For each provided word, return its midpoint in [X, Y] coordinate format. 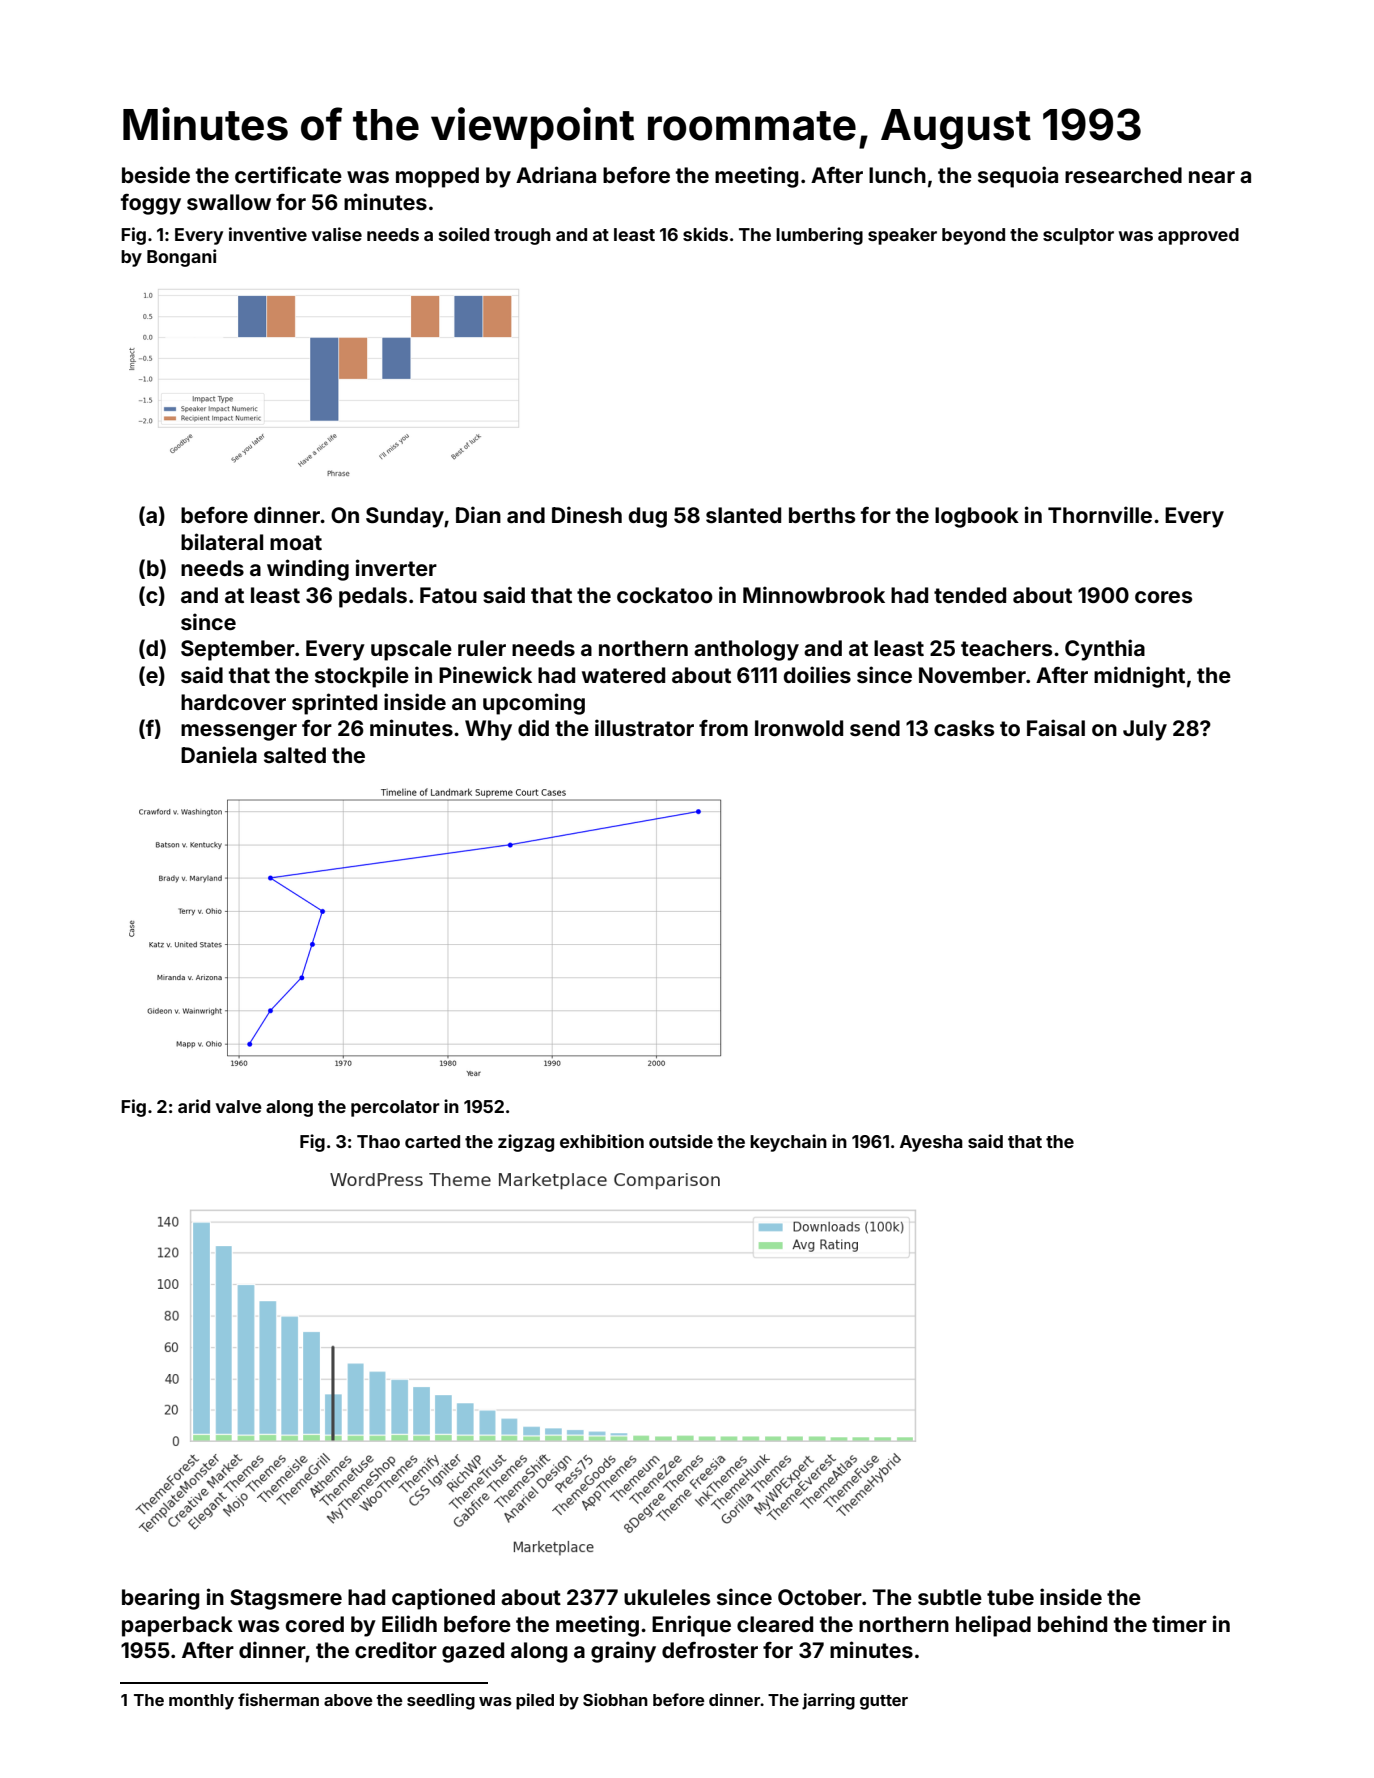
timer [1179, 1623]
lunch [897, 175]
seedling [441, 1701]
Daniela [219, 754]
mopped [437, 177]
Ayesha [931, 1143]
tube [1010, 1597]
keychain [788, 1143]
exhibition [602, 1141]
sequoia [1018, 177]
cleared [775, 1624]
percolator [395, 1108]
